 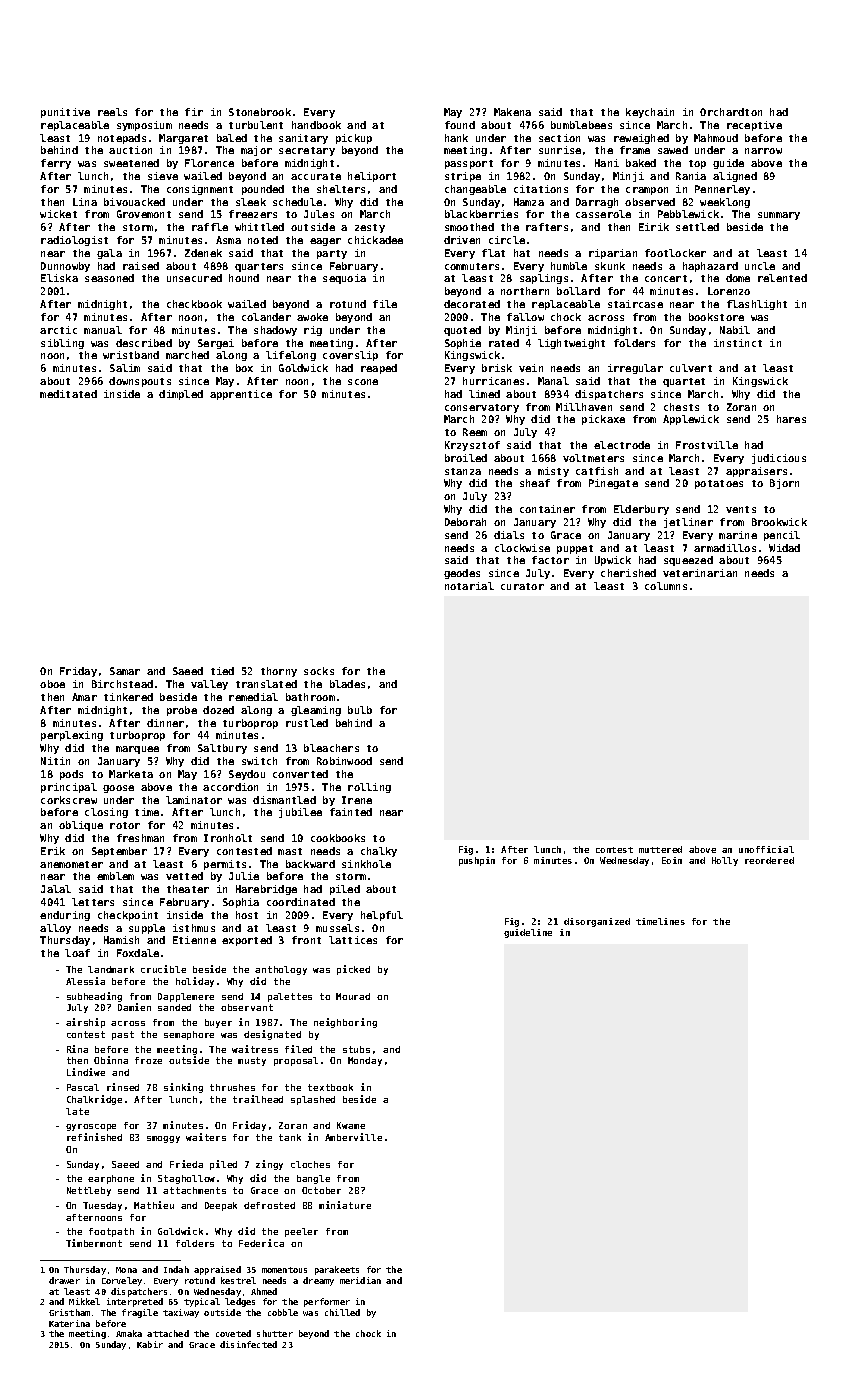 What do you see at coordinates (597, 922) in the image?
I see `disorganized` at bounding box center [597, 922].
